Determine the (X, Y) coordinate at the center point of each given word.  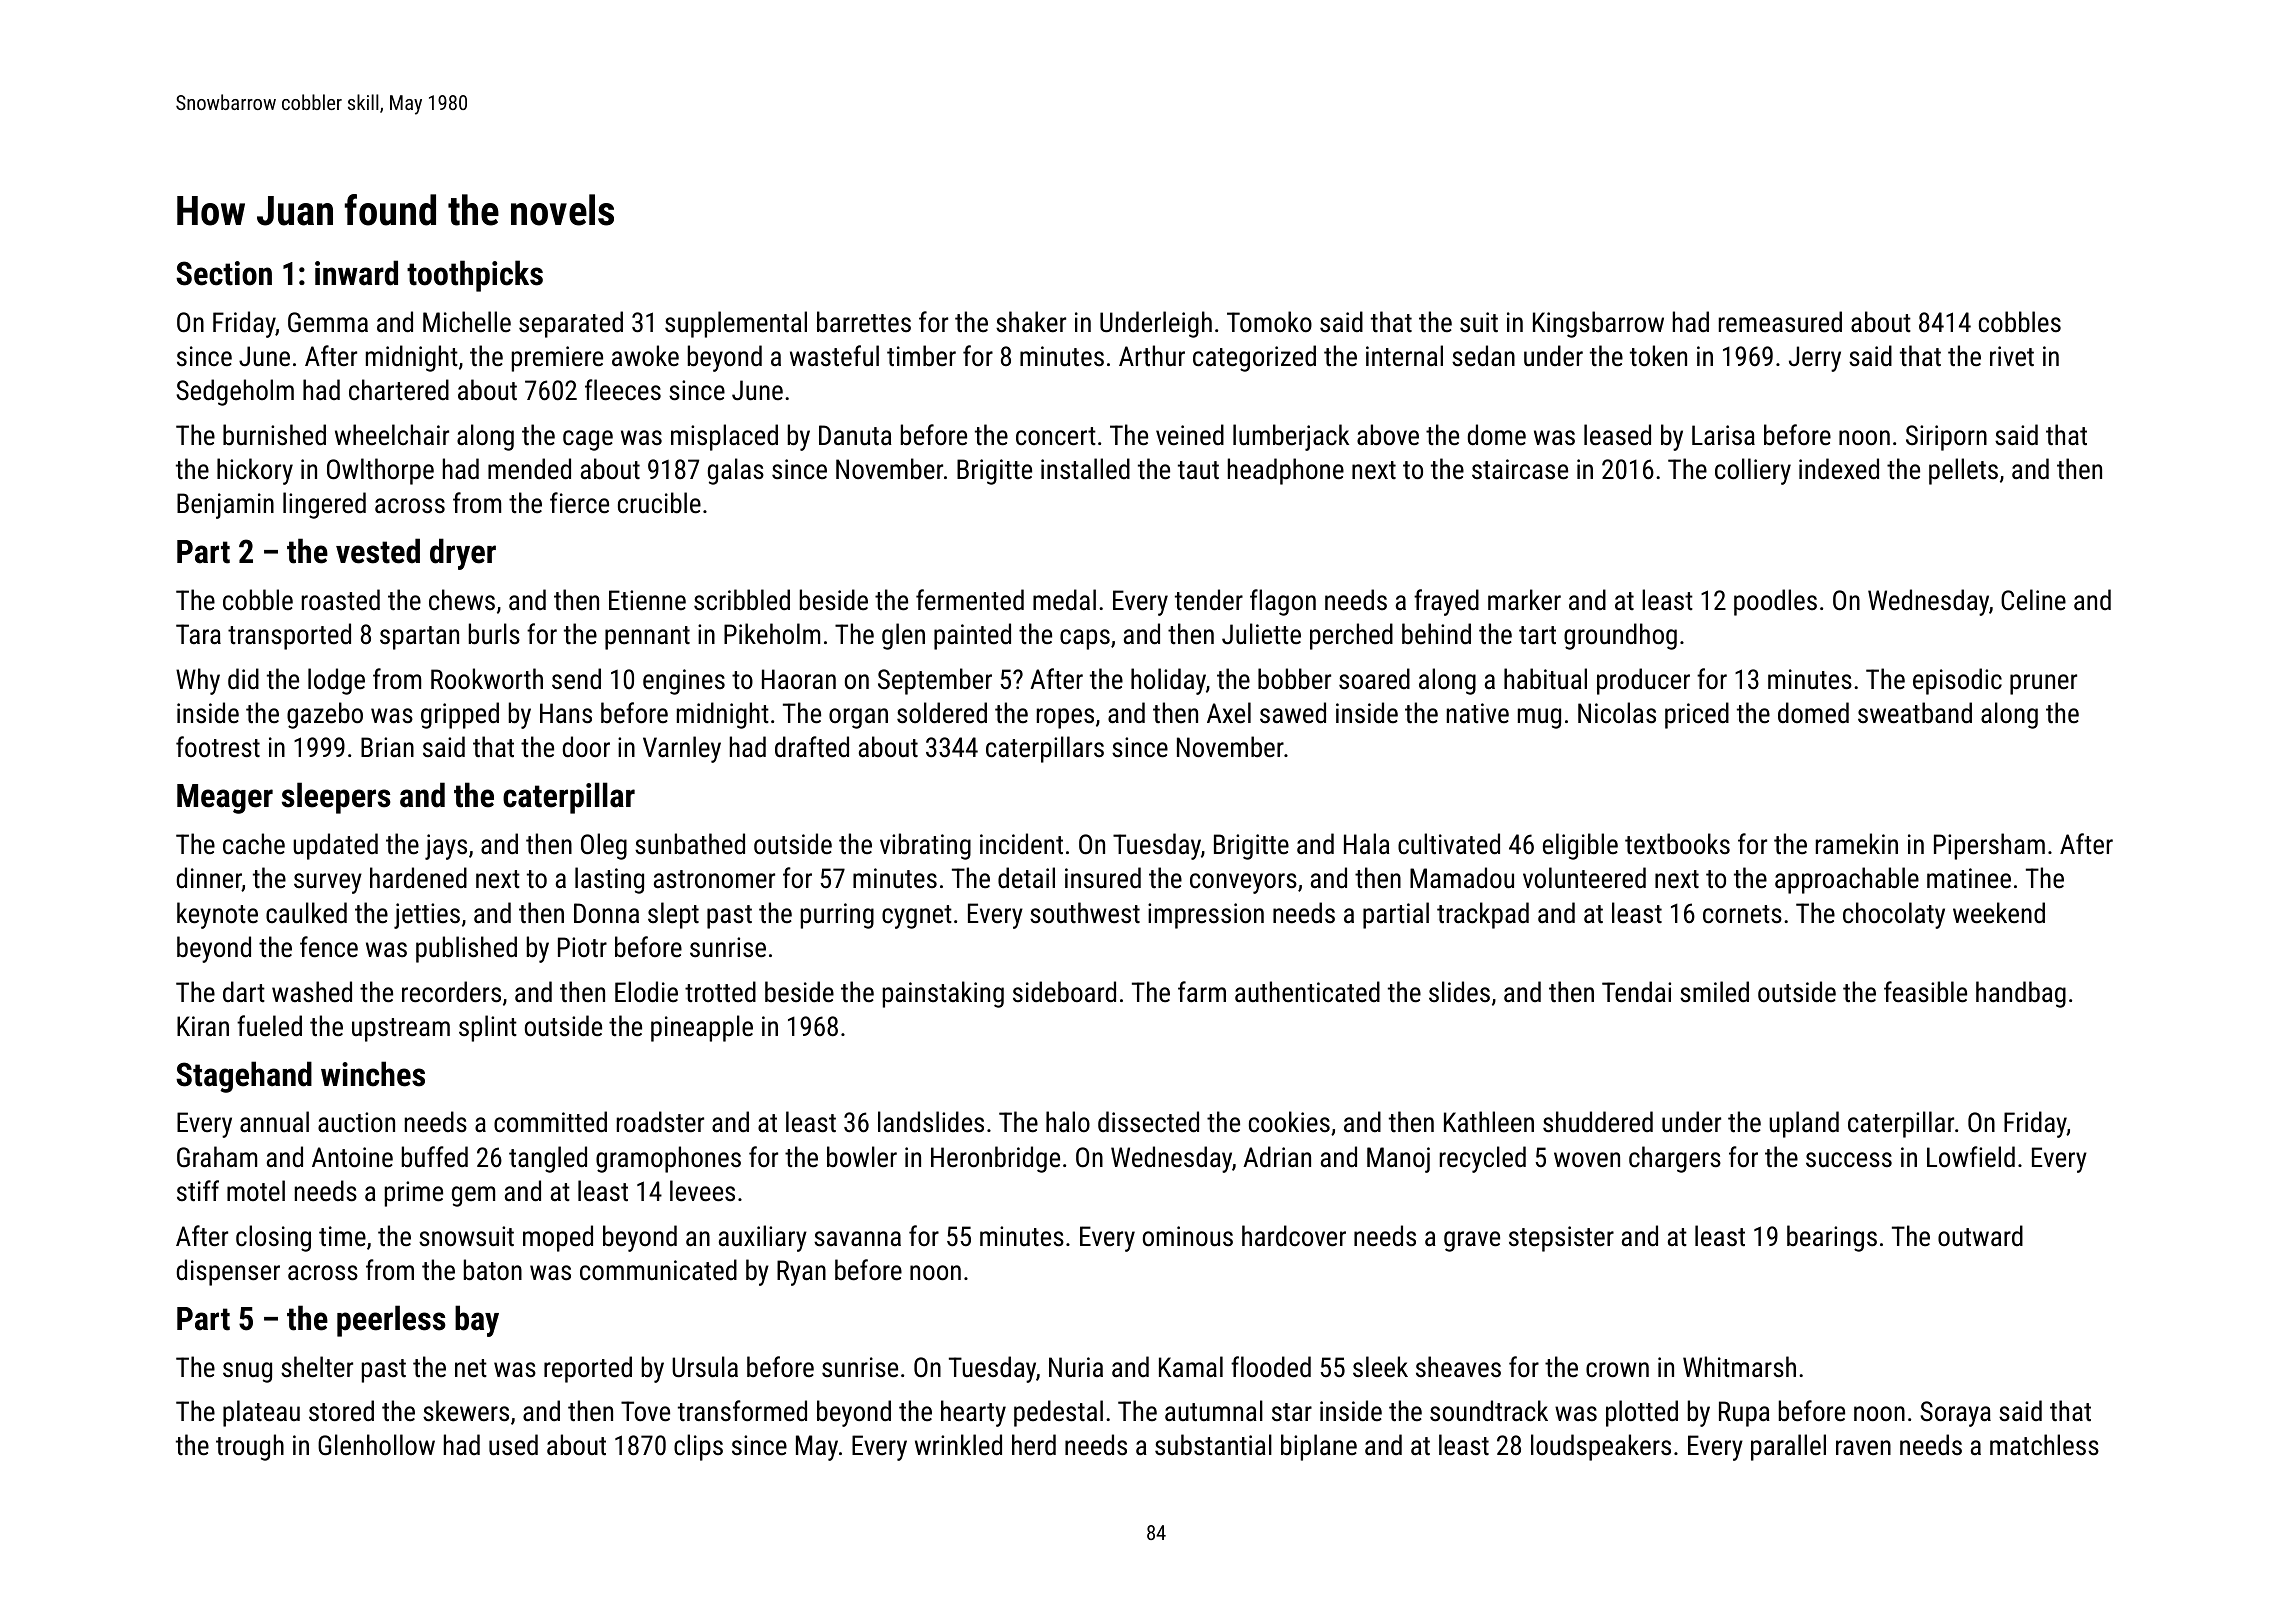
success (1849, 1160)
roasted (341, 600)
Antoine (352, 1157)
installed (1085, 469)
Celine (2033, 600)
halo (1068, 1122)
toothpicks (475, 276)
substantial (1213, 1445)
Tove (645, 1411)
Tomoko (1269, 321)
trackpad (1483, 915)
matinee (1969, 878)
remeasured (1780, 322)
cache (254, 844)
